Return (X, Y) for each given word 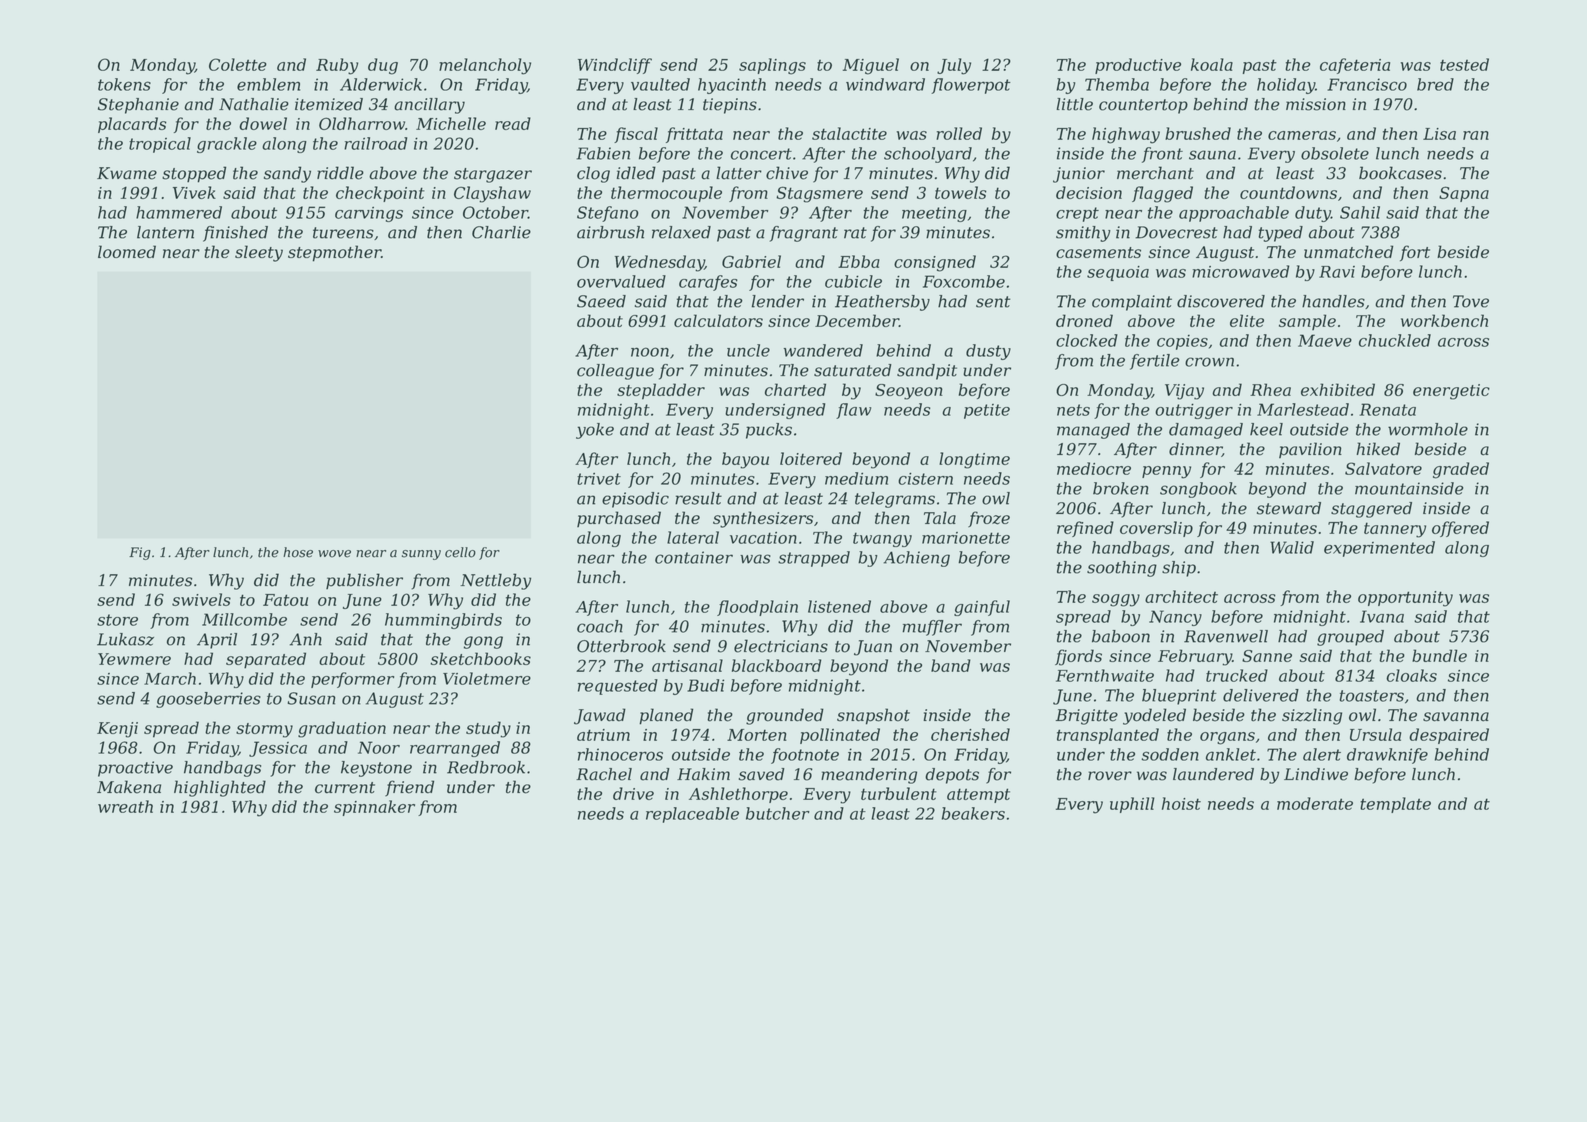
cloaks (1411, 675)
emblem (268, 84)
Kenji (117, 730)
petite (987, 411)
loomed (127, 251)
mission (1316, 104)
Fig (140, 553)
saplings (772, 66)
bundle (1439, 655)
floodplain (757, 608)
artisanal (687, 665)
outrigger (1194, 411)
